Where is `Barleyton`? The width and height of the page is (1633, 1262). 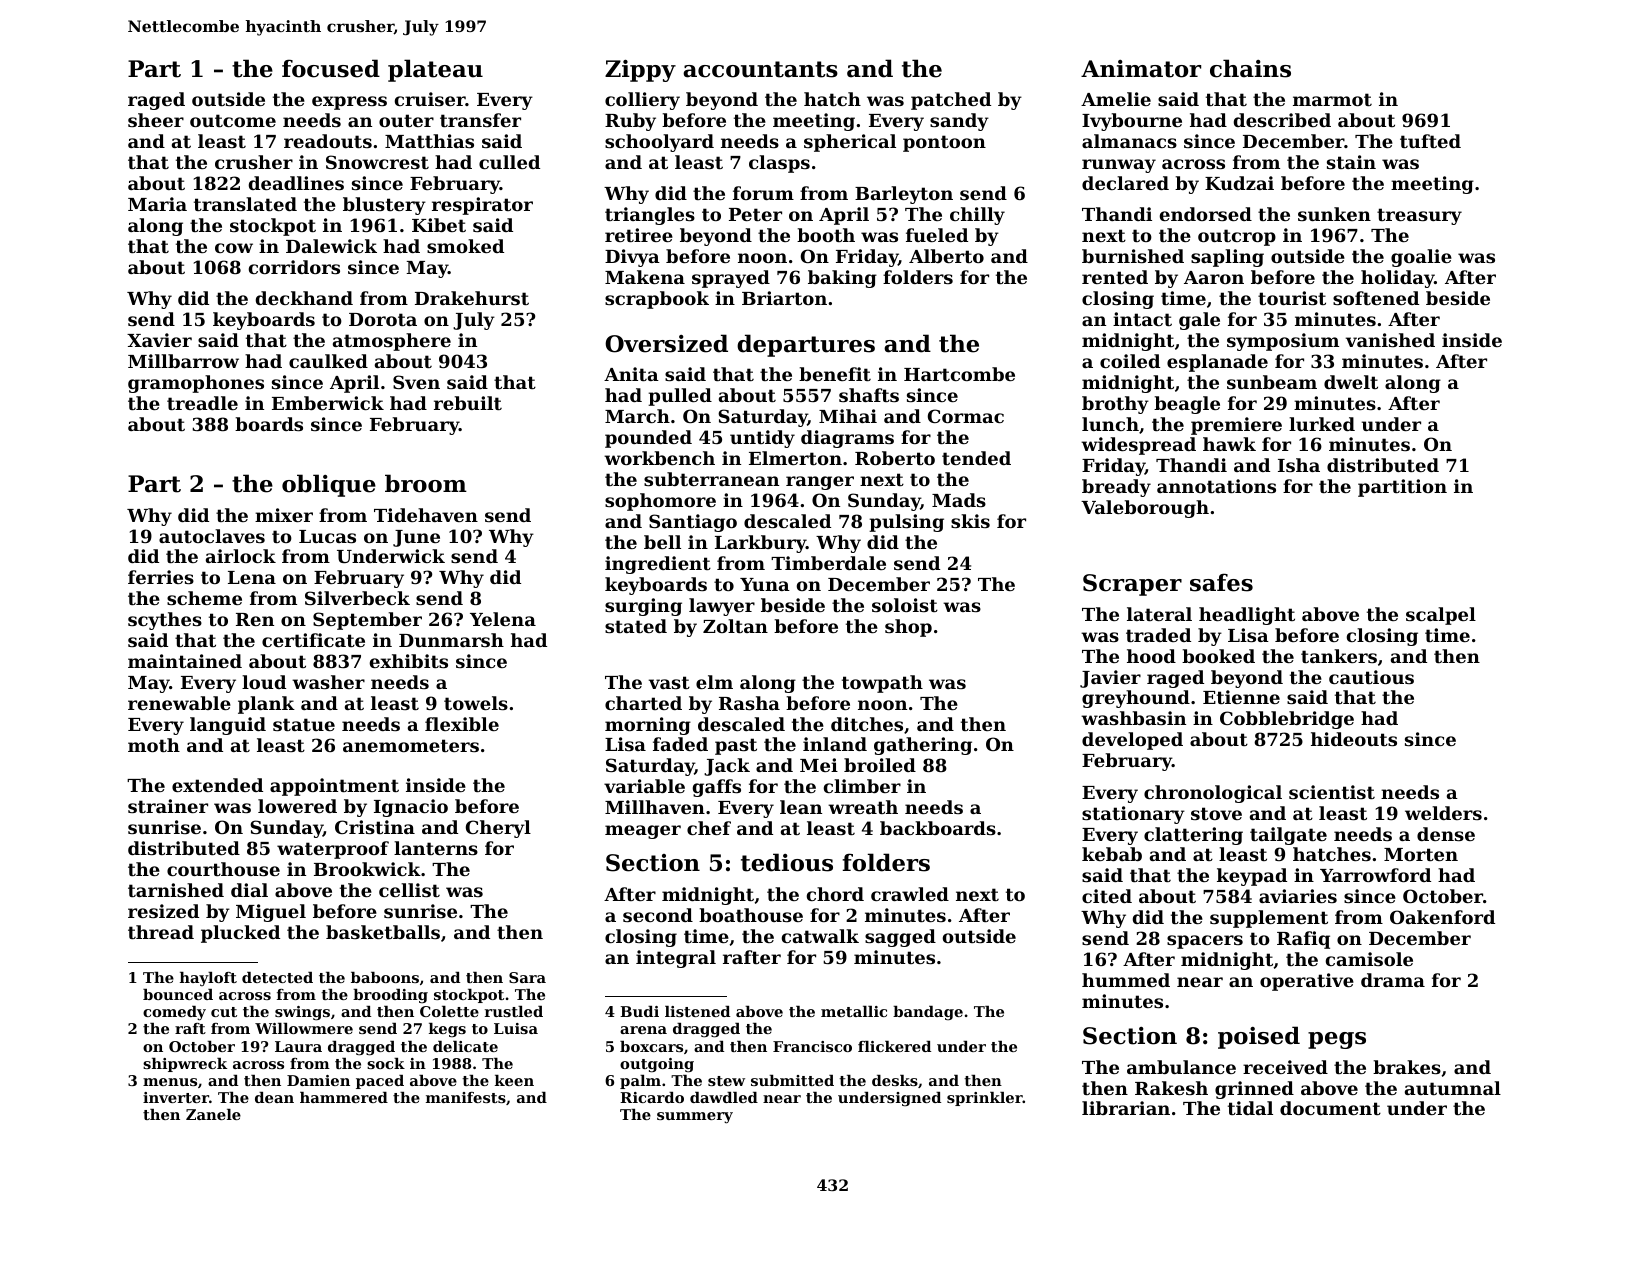 Barleyton is located at coordinates (904, 195).
